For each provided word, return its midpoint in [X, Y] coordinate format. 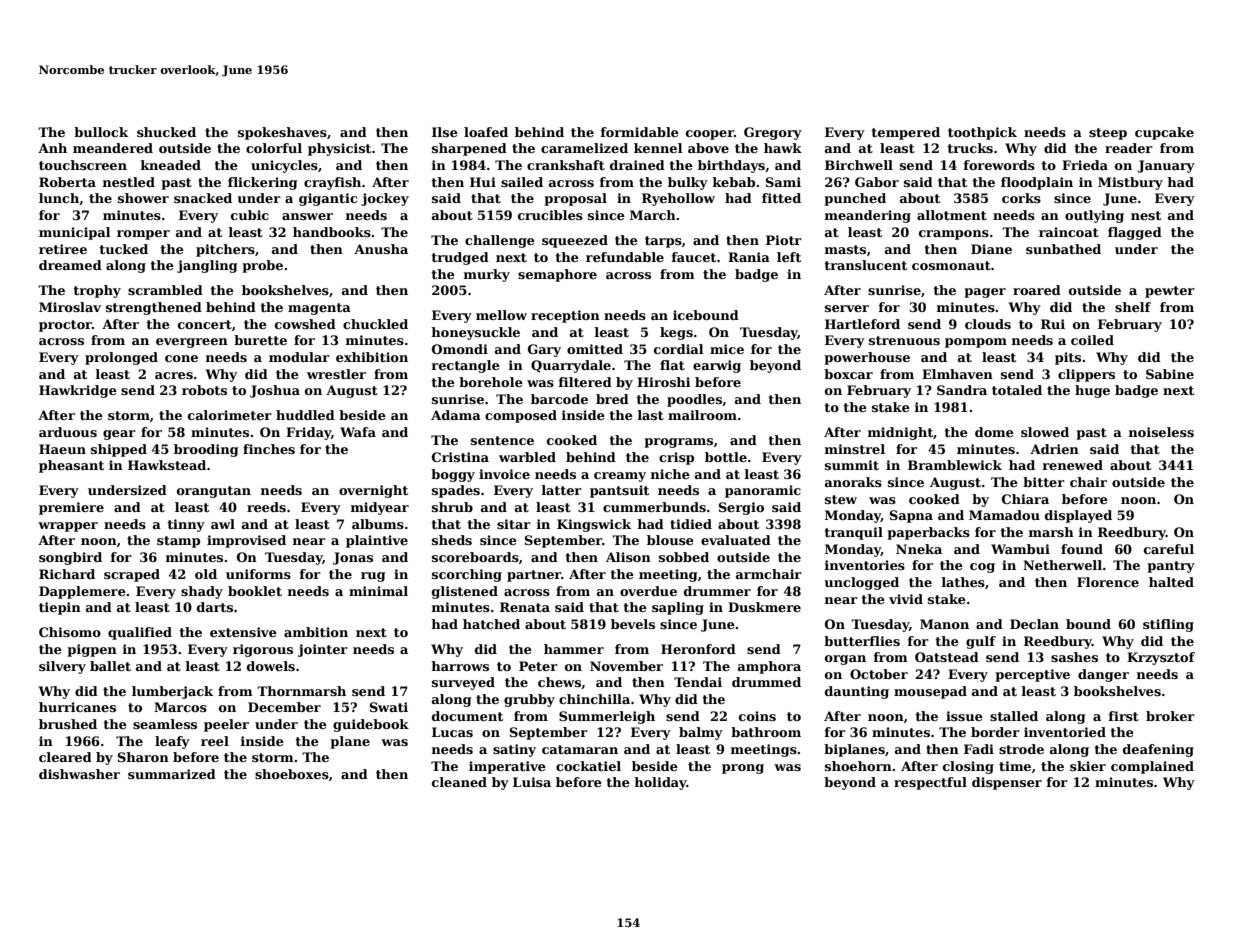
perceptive [1032, 675]
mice [727, 349]
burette [260, 340]
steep [1108, 134]
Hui [483, 182]
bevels [633, 624]
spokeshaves [282, 133]
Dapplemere [82, 592]
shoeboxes [292, 774]
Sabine [1170, 374]
